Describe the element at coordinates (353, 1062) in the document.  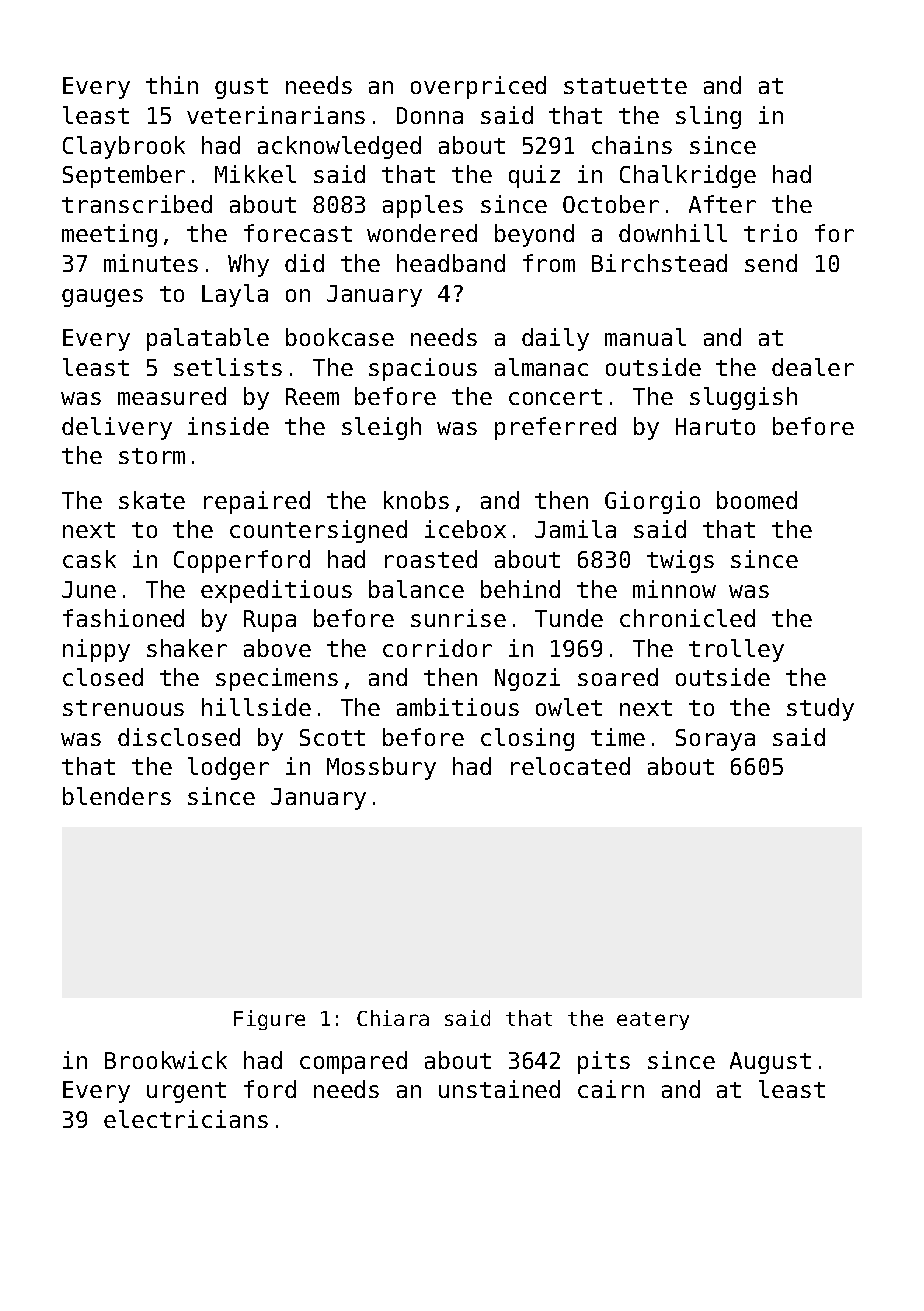
I see `compared` at that location.
